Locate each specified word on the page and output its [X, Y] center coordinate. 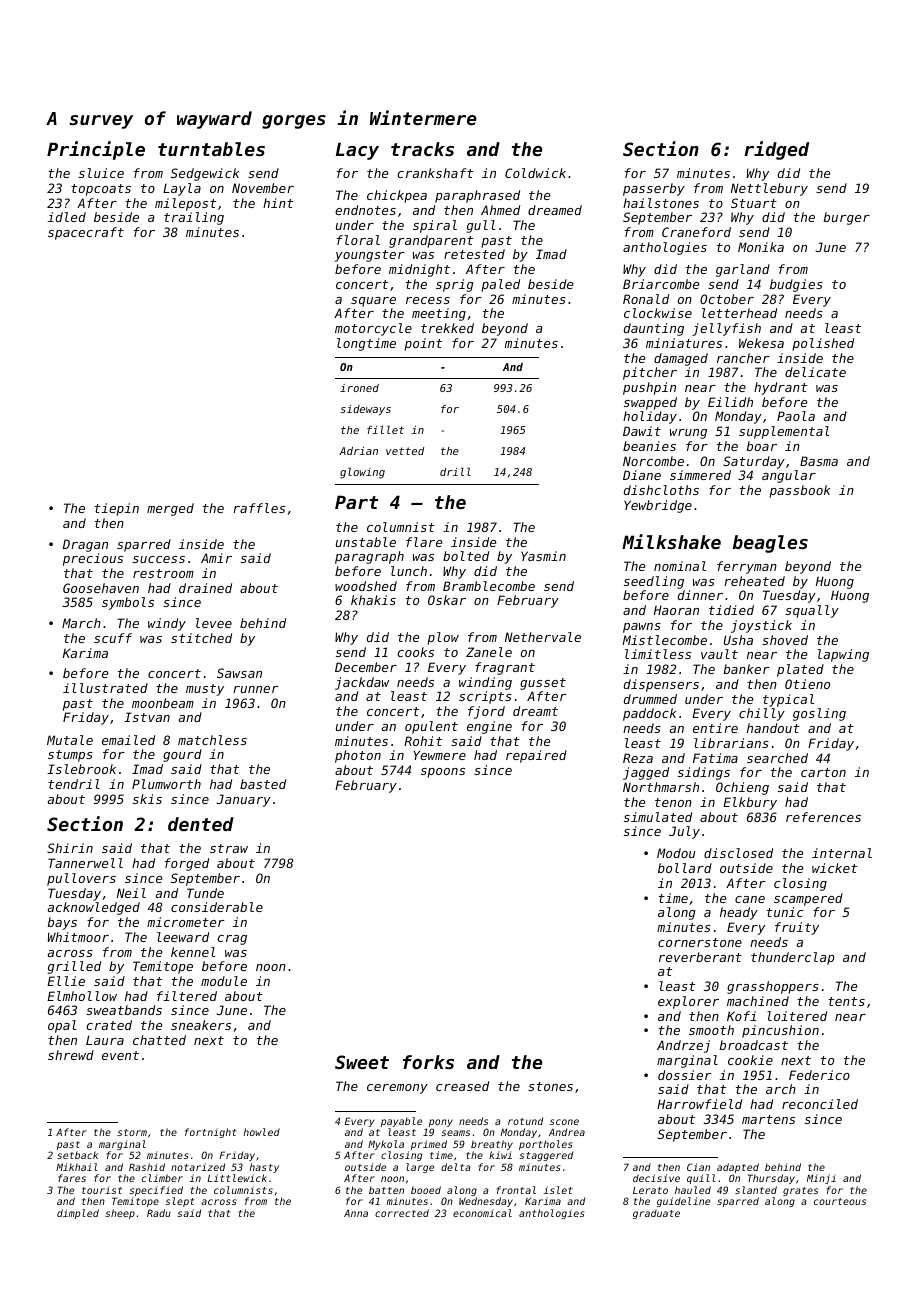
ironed [359, 388]
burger [846, 218]
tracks [422, 149]
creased [462, 1086]
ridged [776, 150]
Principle [96, 150]
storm [132, 1132]
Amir [216, 558]
